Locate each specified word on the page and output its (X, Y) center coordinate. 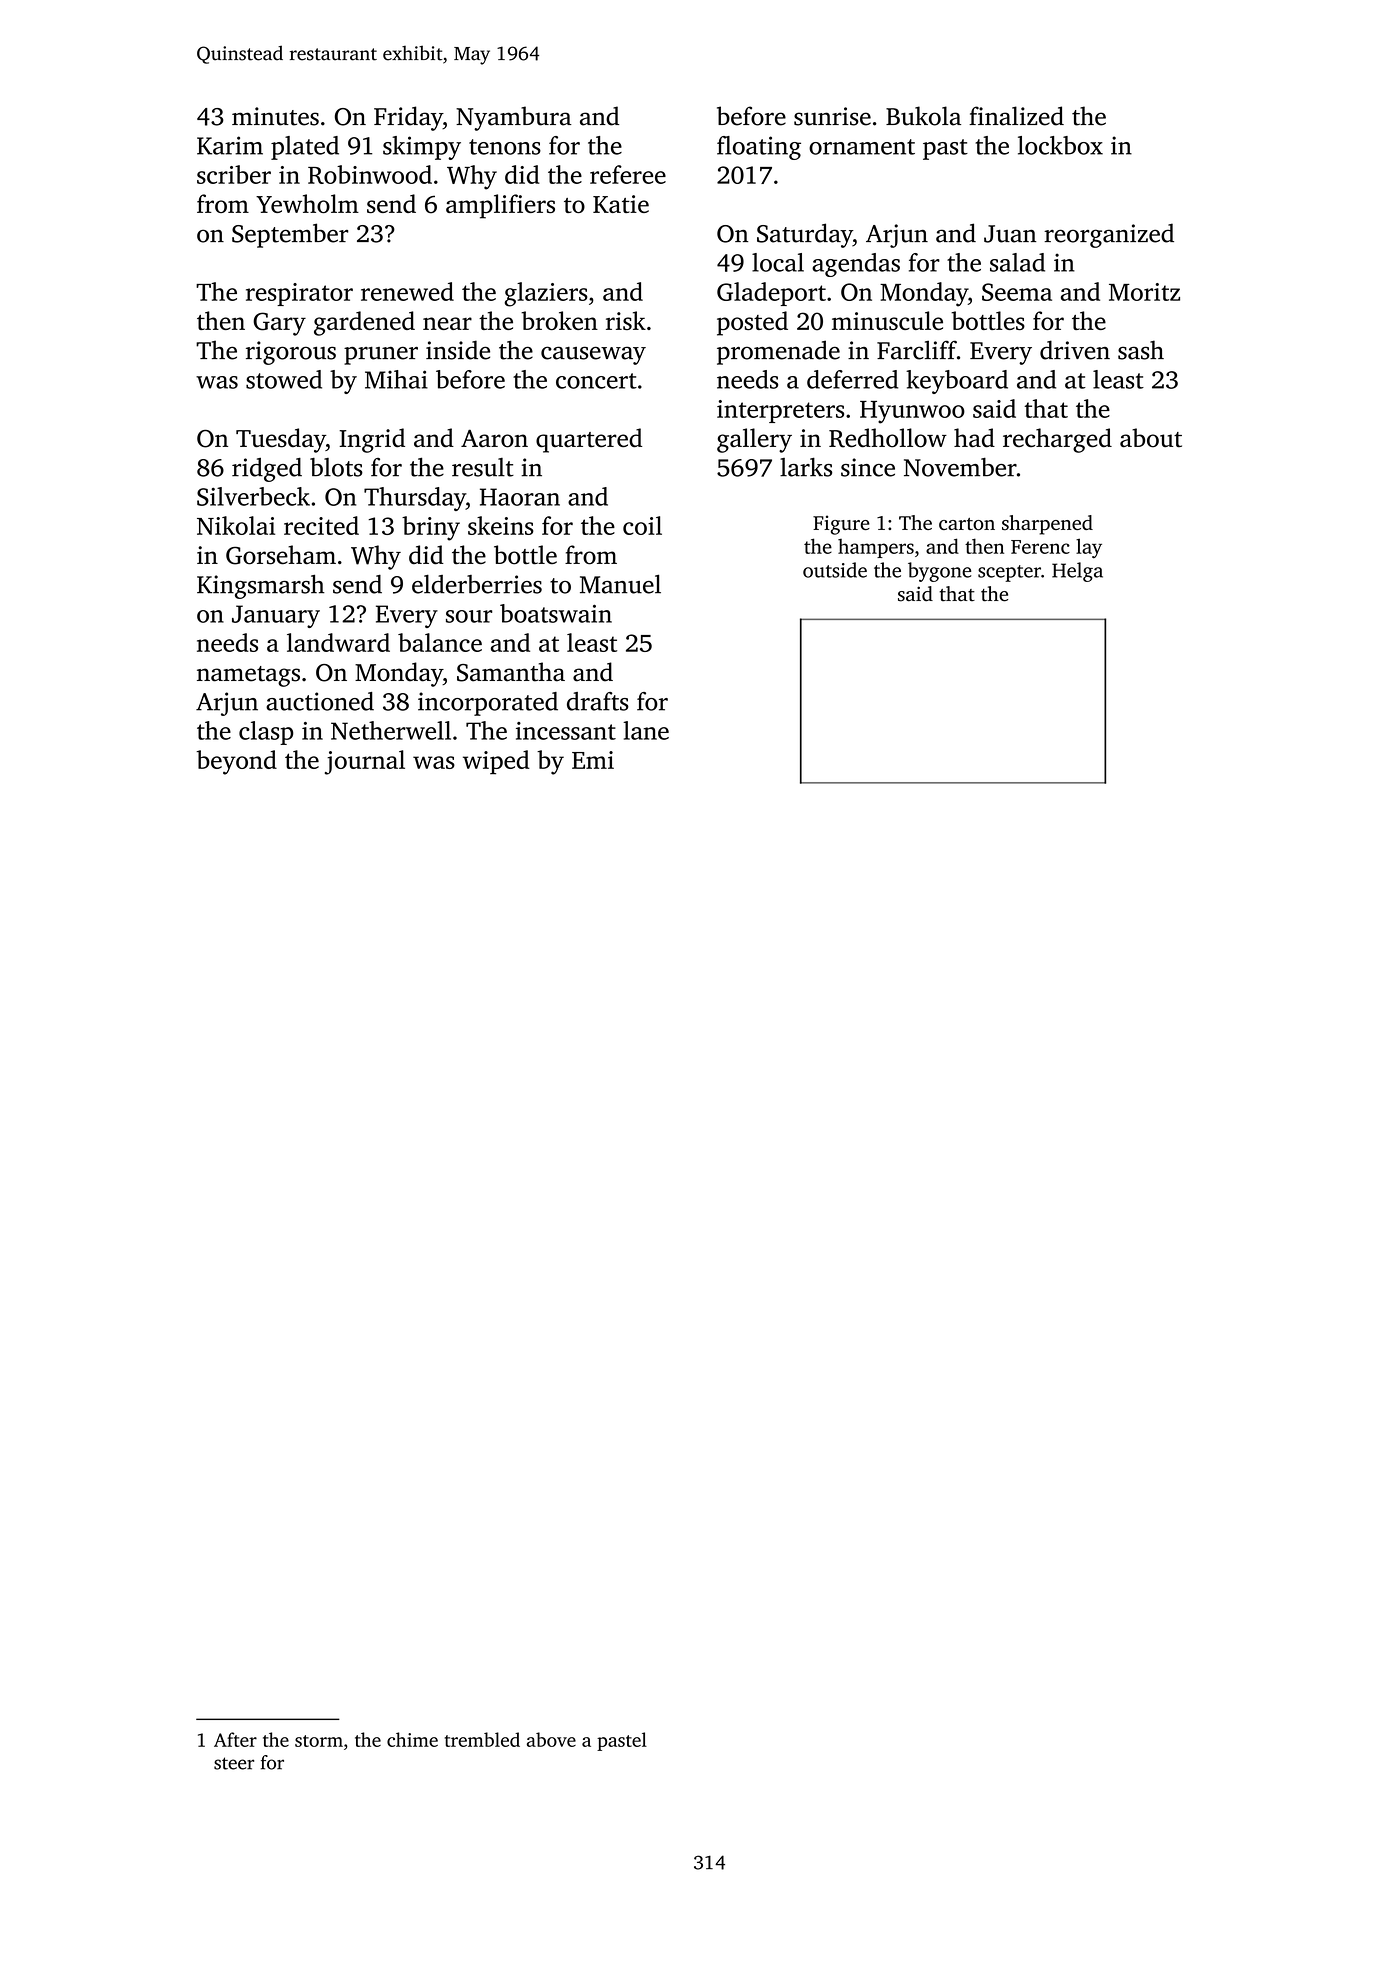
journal (365, 762)
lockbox (1060, 145)
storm (319, 1741)
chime (412, 1739)
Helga (1077, 572)
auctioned (320, 701)
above (551, 1739)
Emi (593, 760)
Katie (621, 204)
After (235, 1739)
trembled (482, 1739)
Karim (230, 145)
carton (967, 524)
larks (806, 467)
